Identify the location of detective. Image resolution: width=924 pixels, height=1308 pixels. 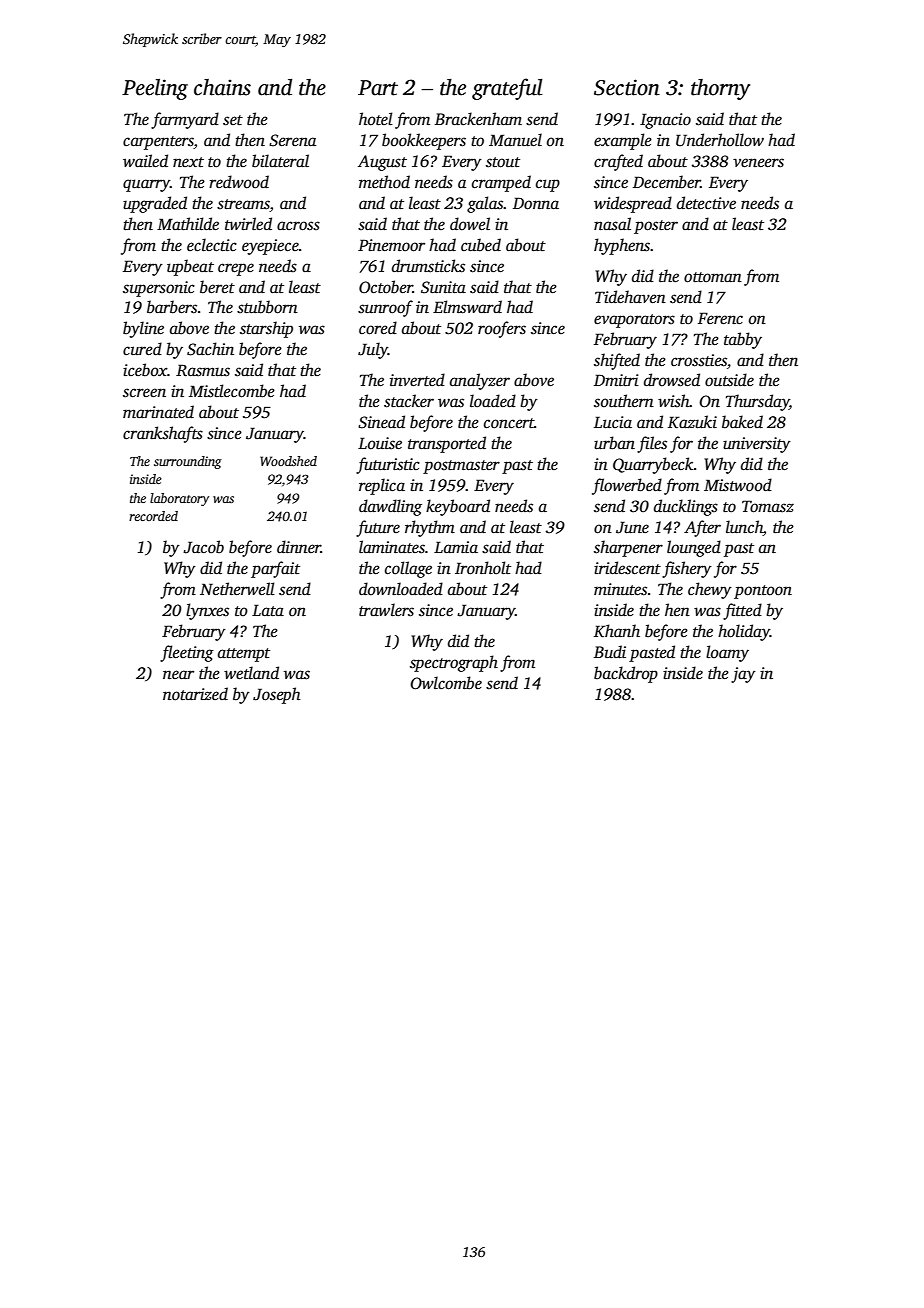
(706, 203).
